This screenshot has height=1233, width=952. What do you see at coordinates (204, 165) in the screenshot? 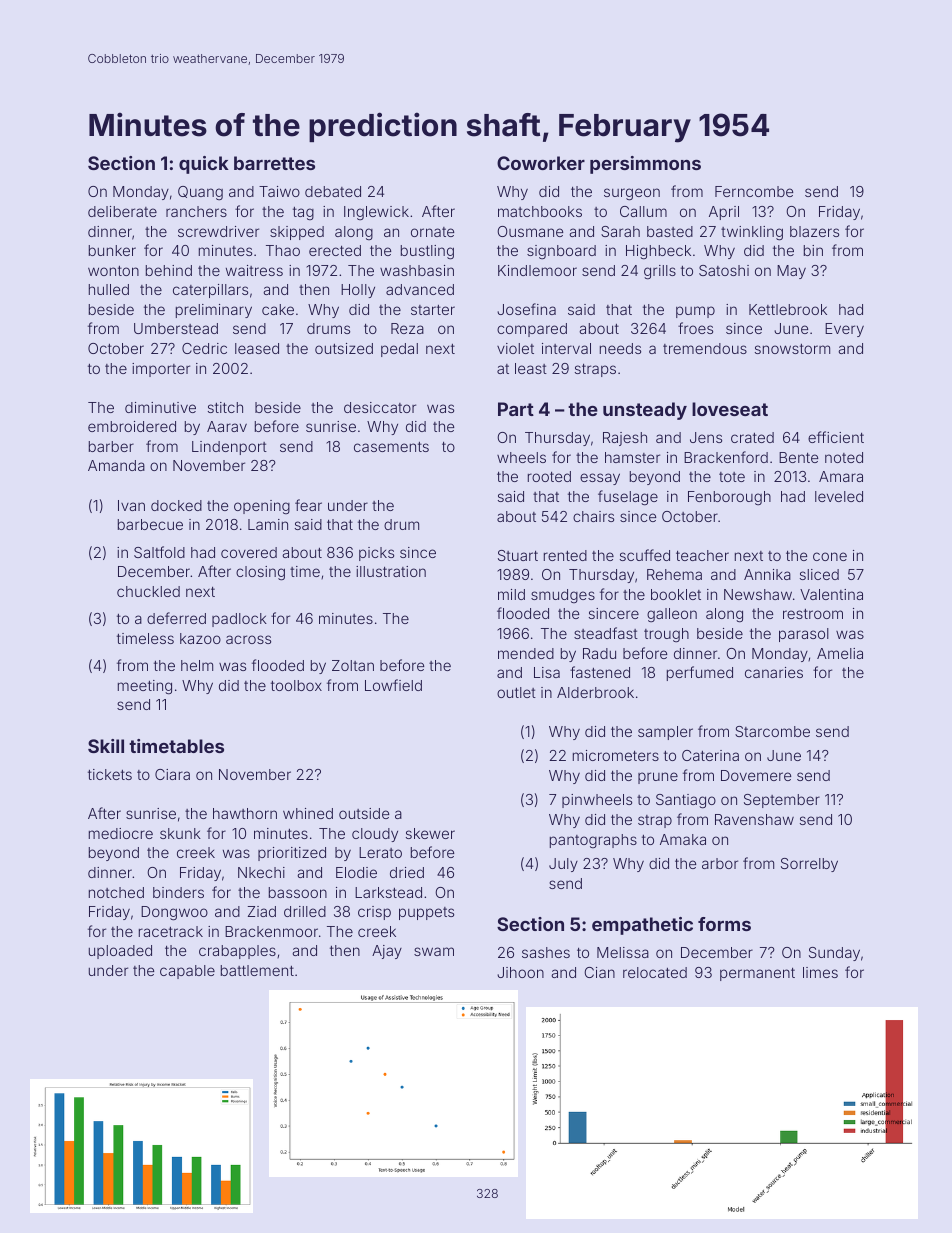
I see `quick` at bounding box center [204, 165].
